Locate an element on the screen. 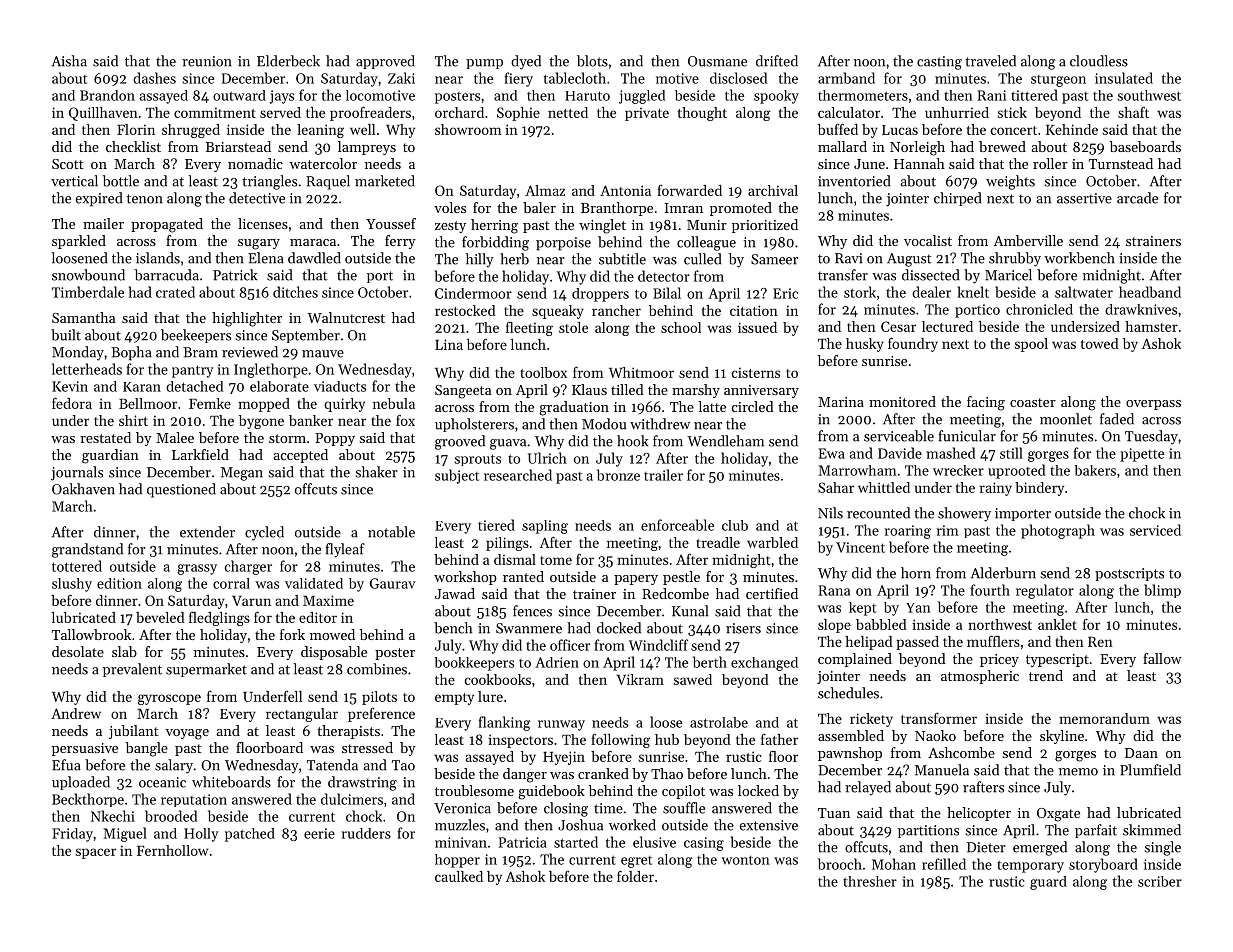 This screenshot has height=952, width=1233. subtitle is located at coordinates (622, 259).
